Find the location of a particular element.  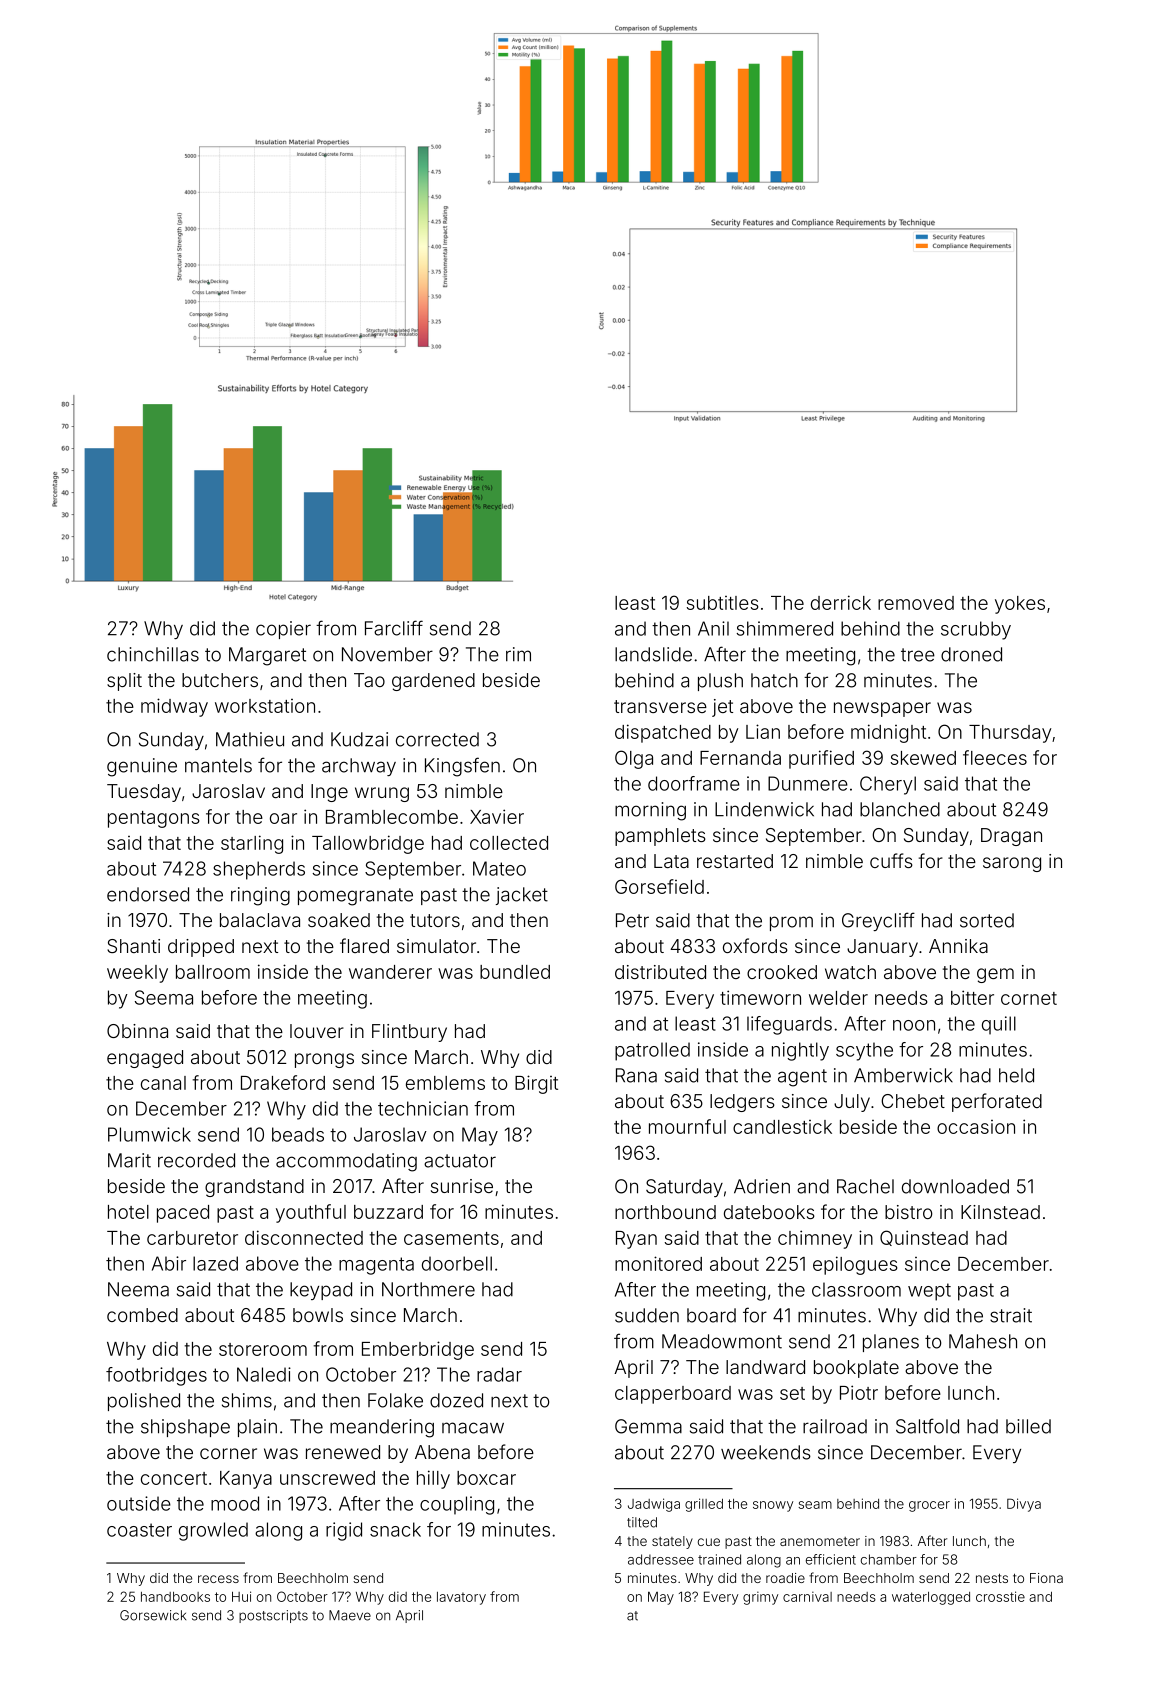

Margaret is located at coordinates (267, 656).
